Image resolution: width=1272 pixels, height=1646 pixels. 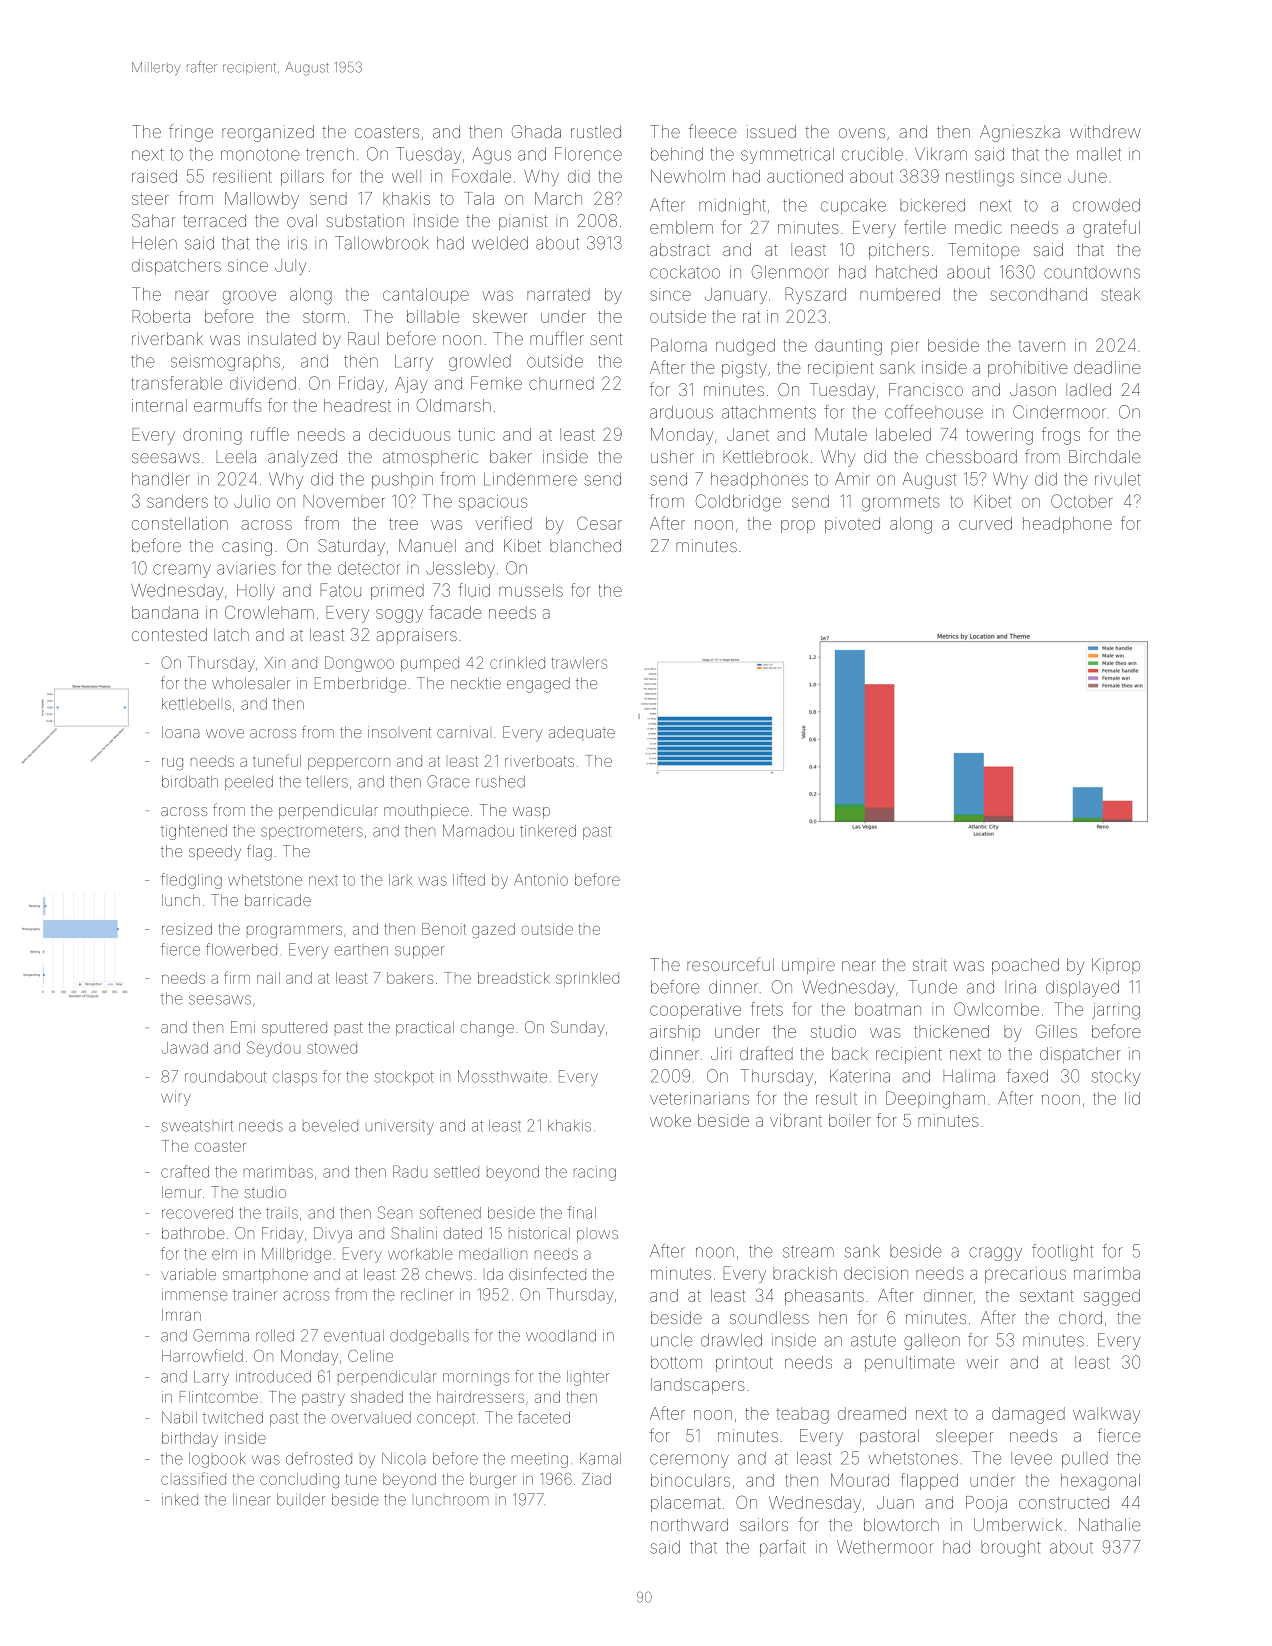 I want to click on well, so click(x=406, y=176).
